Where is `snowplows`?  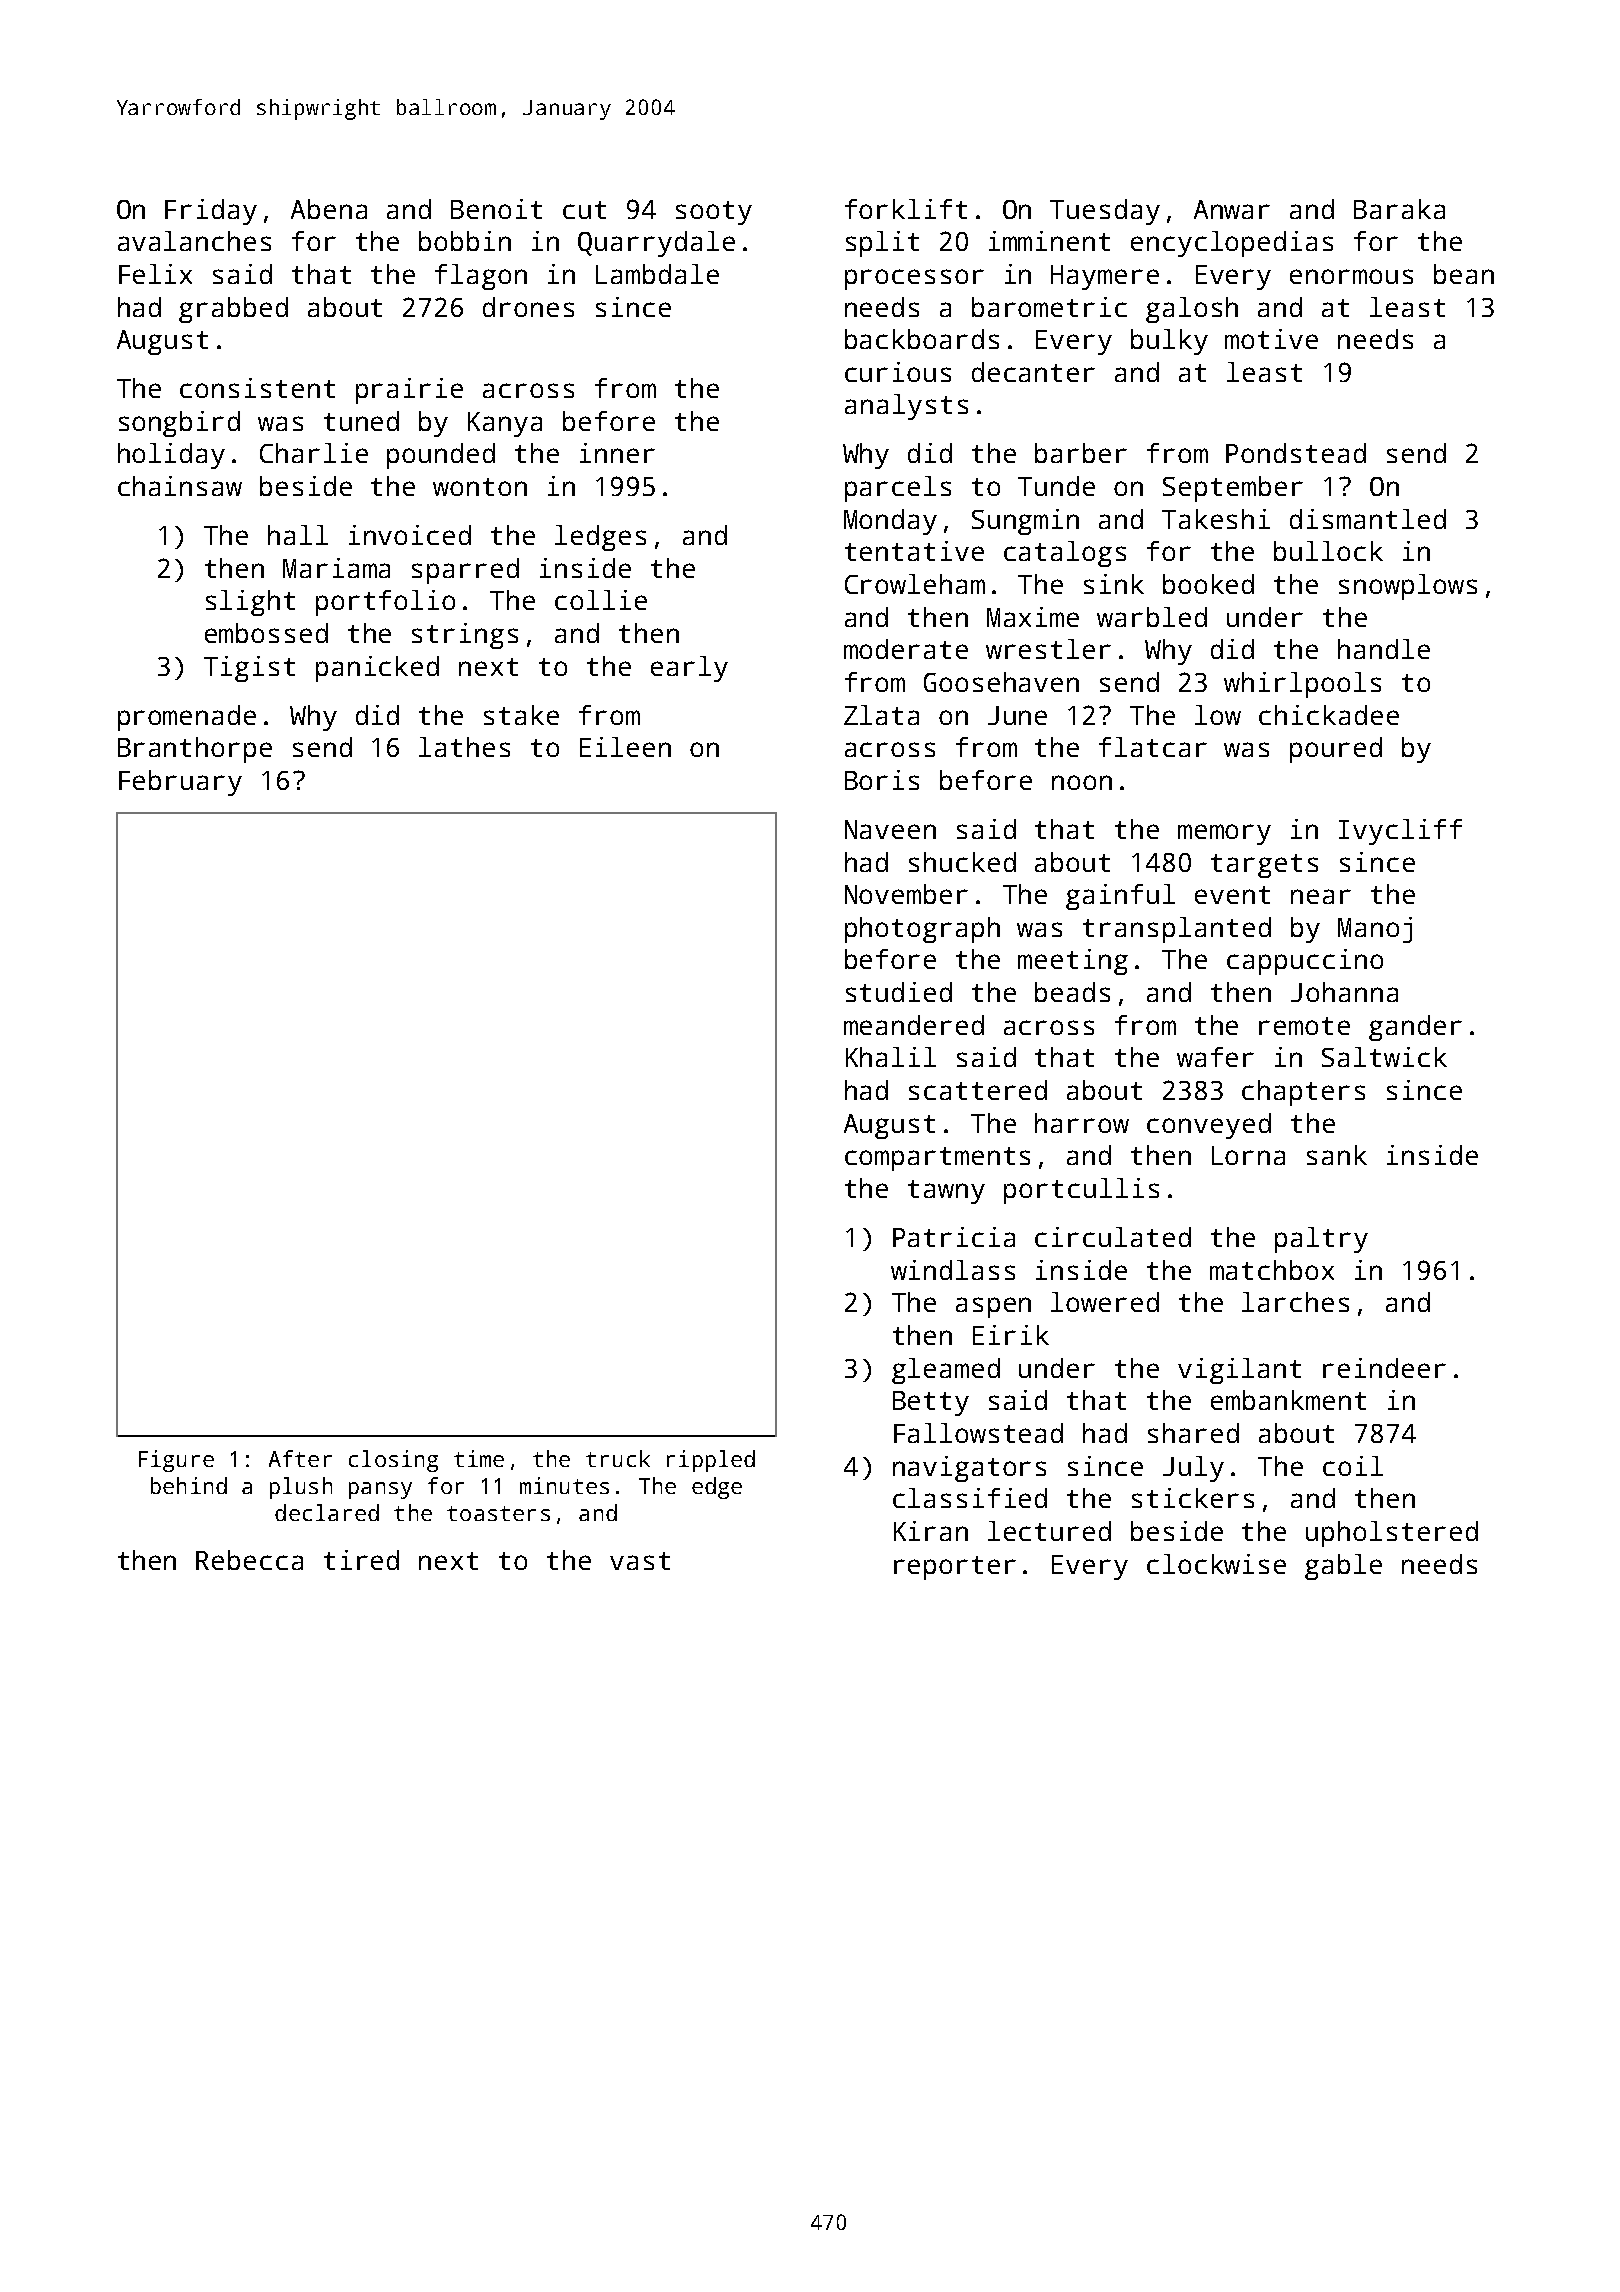 snowplows is located at coordinates (1408, 587).
